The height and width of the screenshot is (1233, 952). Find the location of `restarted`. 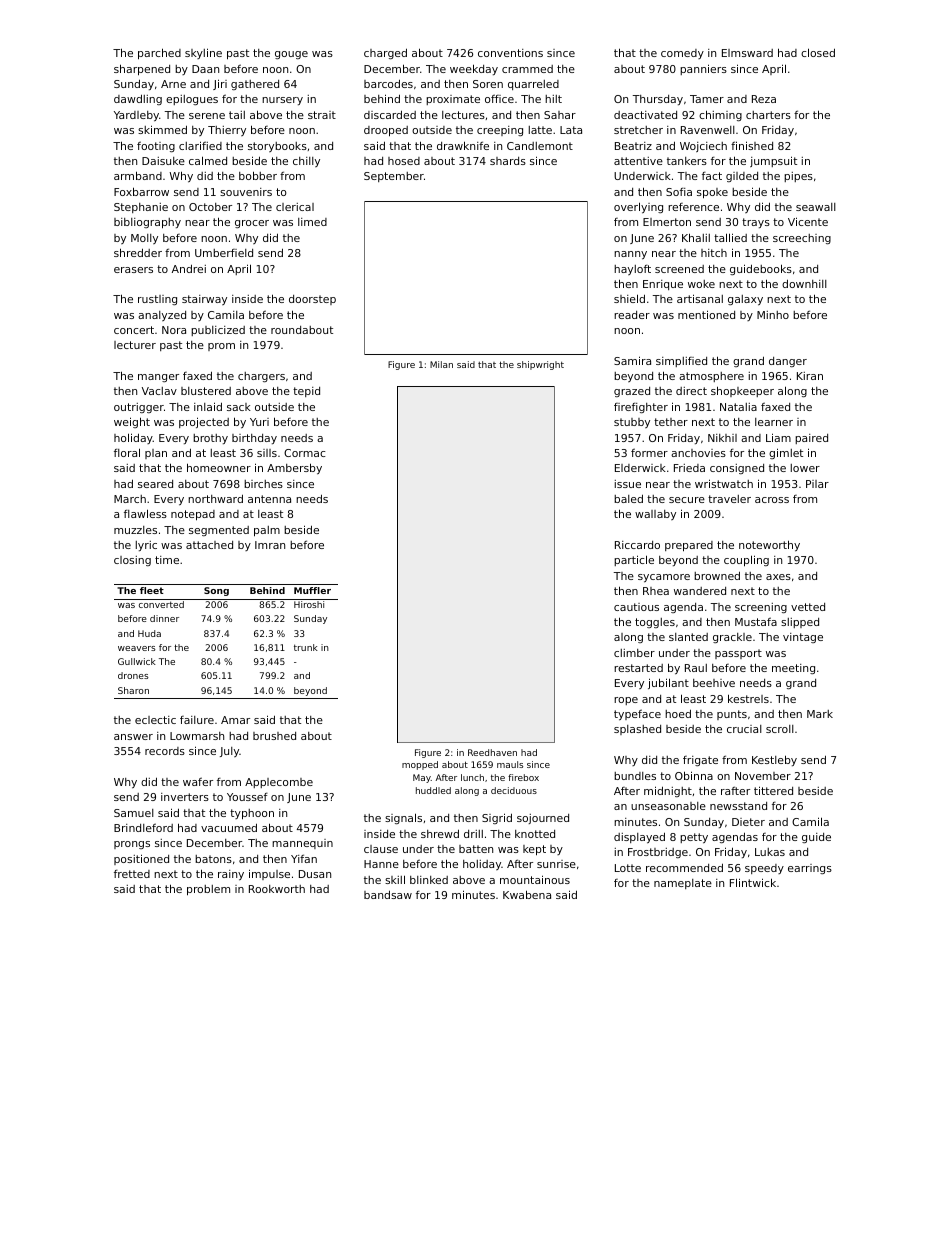

restarted is located at coordinates (638, 668).
